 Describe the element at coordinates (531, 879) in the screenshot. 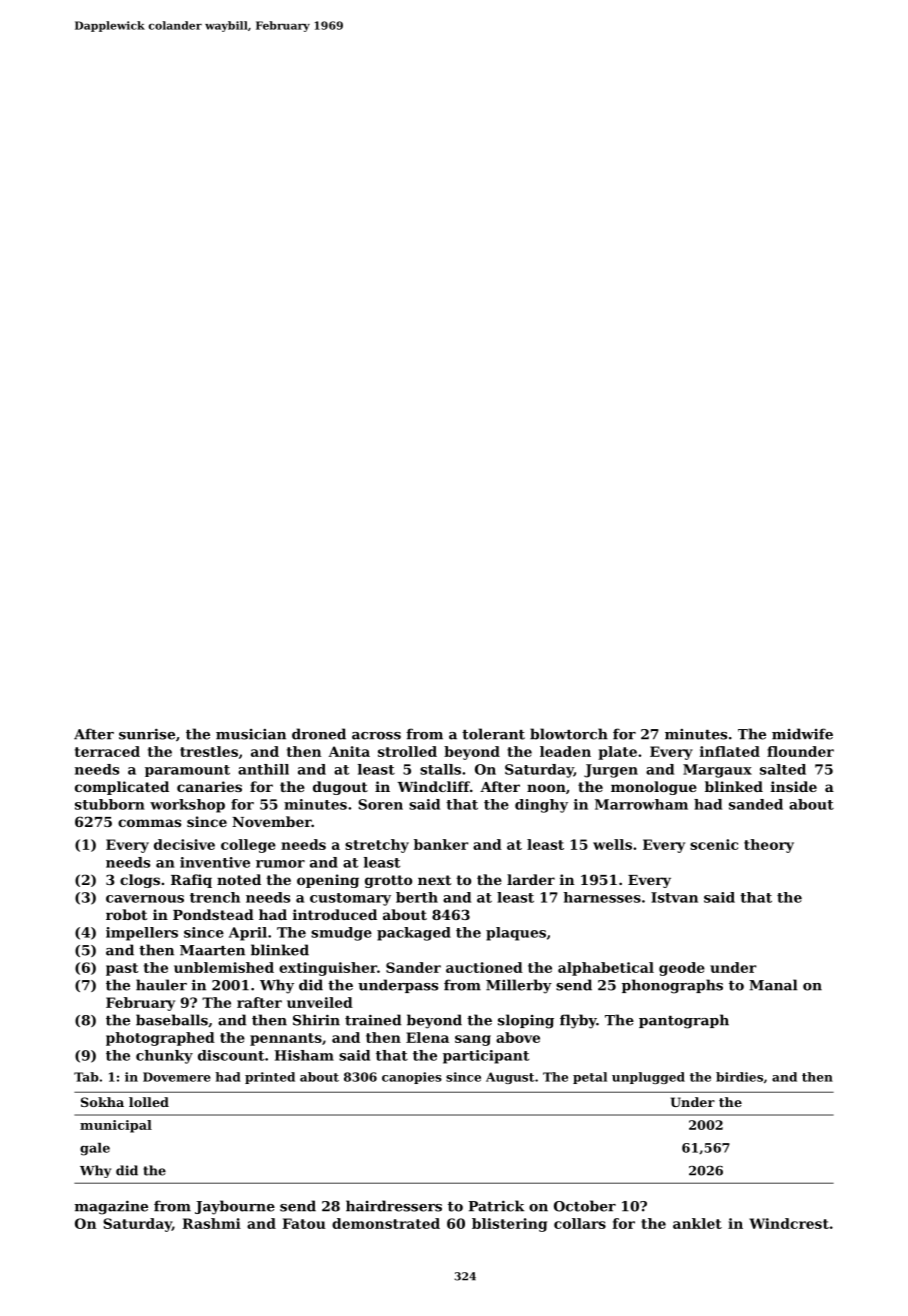

I see `larder` at that location.
